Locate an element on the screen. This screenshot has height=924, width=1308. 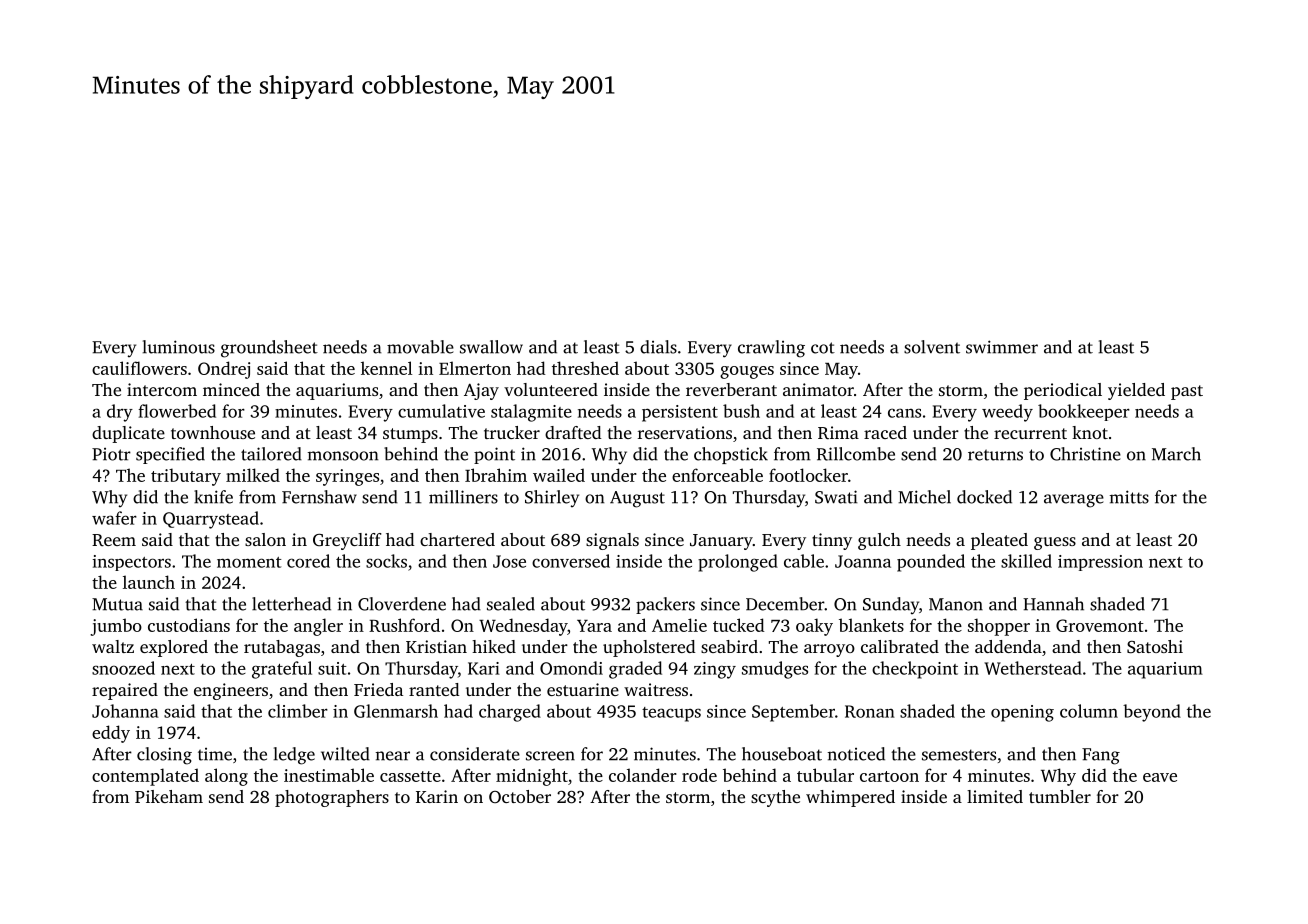
chopstick is located at coordinates (731, 455).
